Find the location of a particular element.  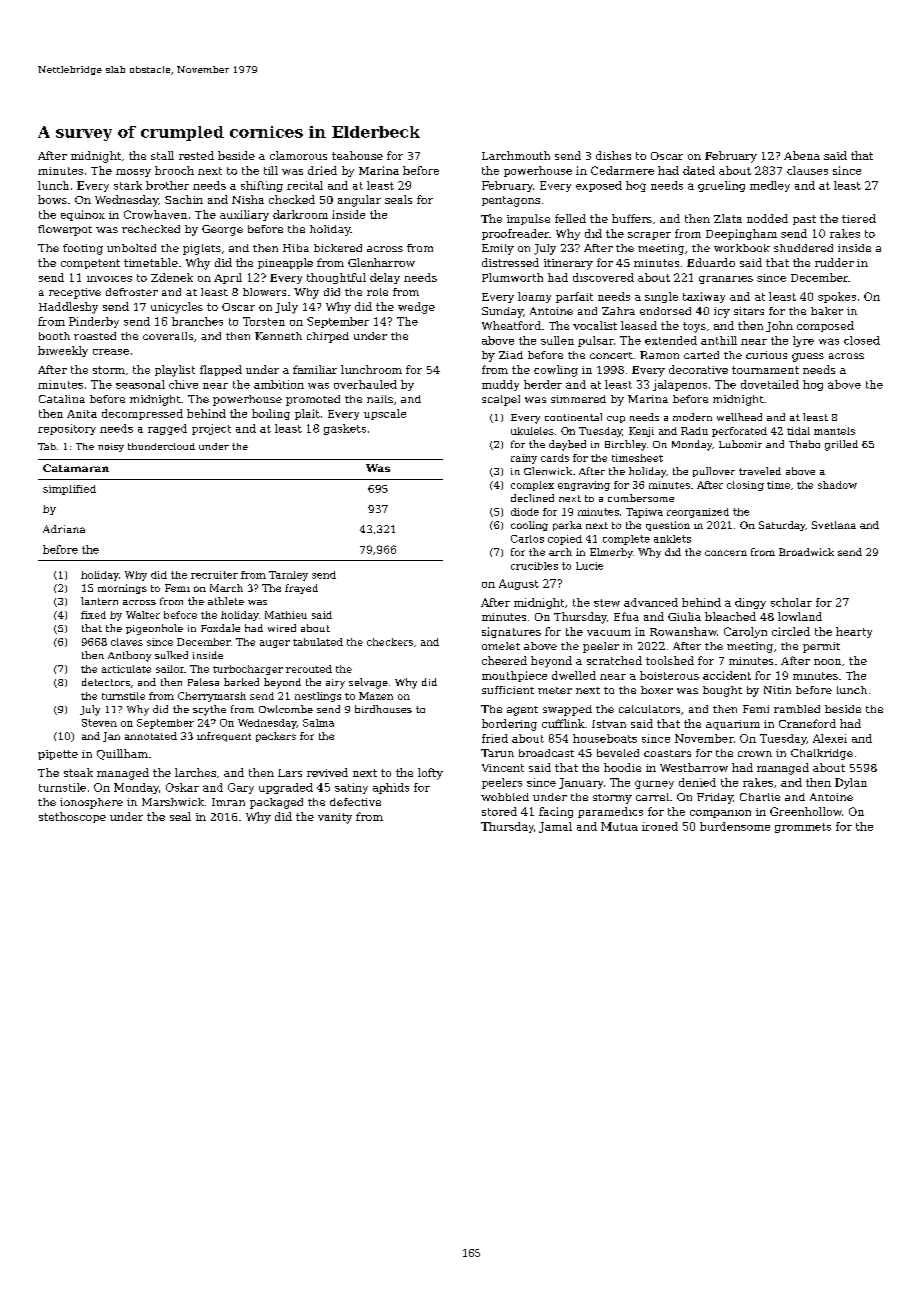

Sachin is located at coordinates (184, 199).
